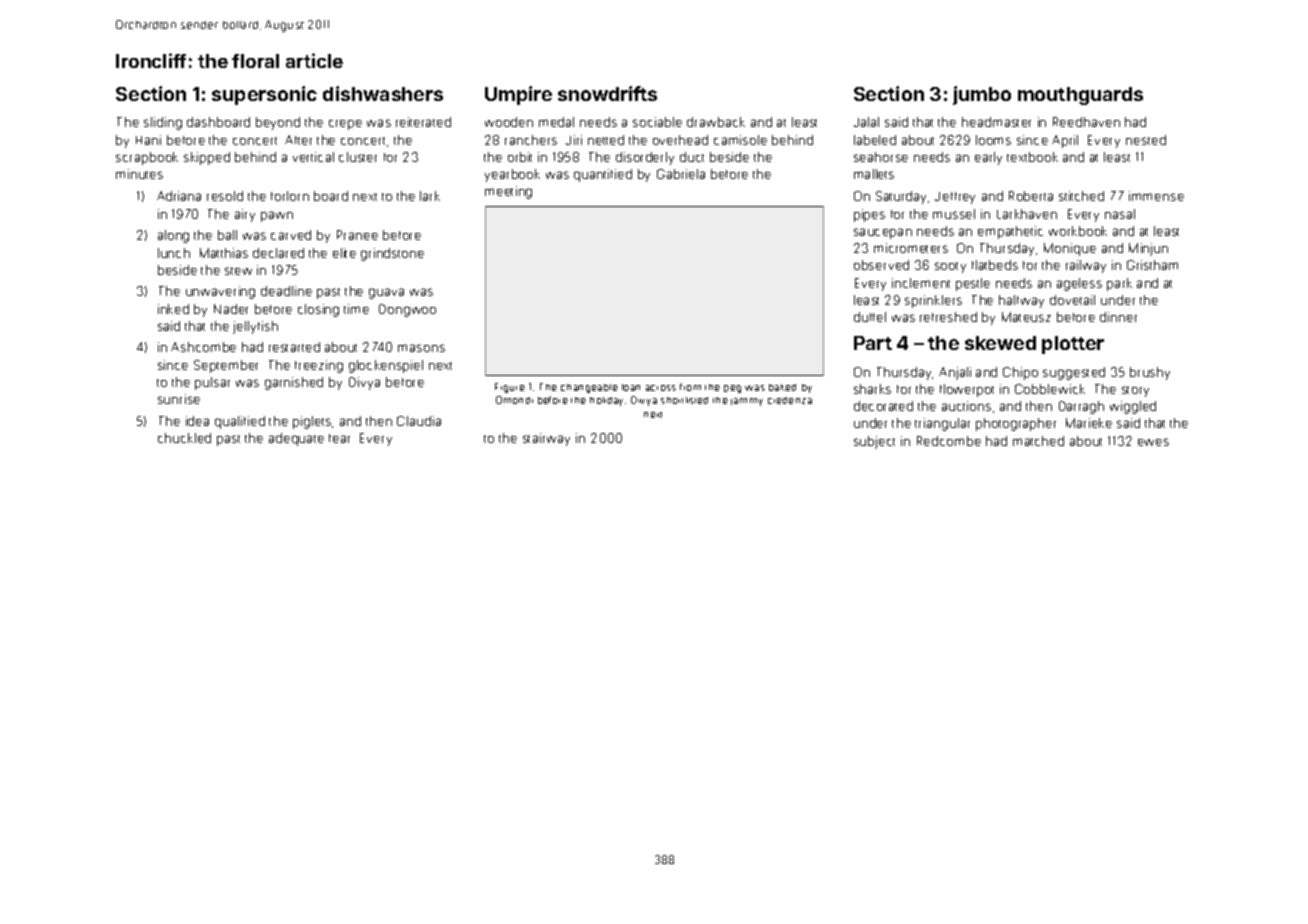 The height and width of the page is (924, 1308). I want to click on quantified, so click(603, 175).
